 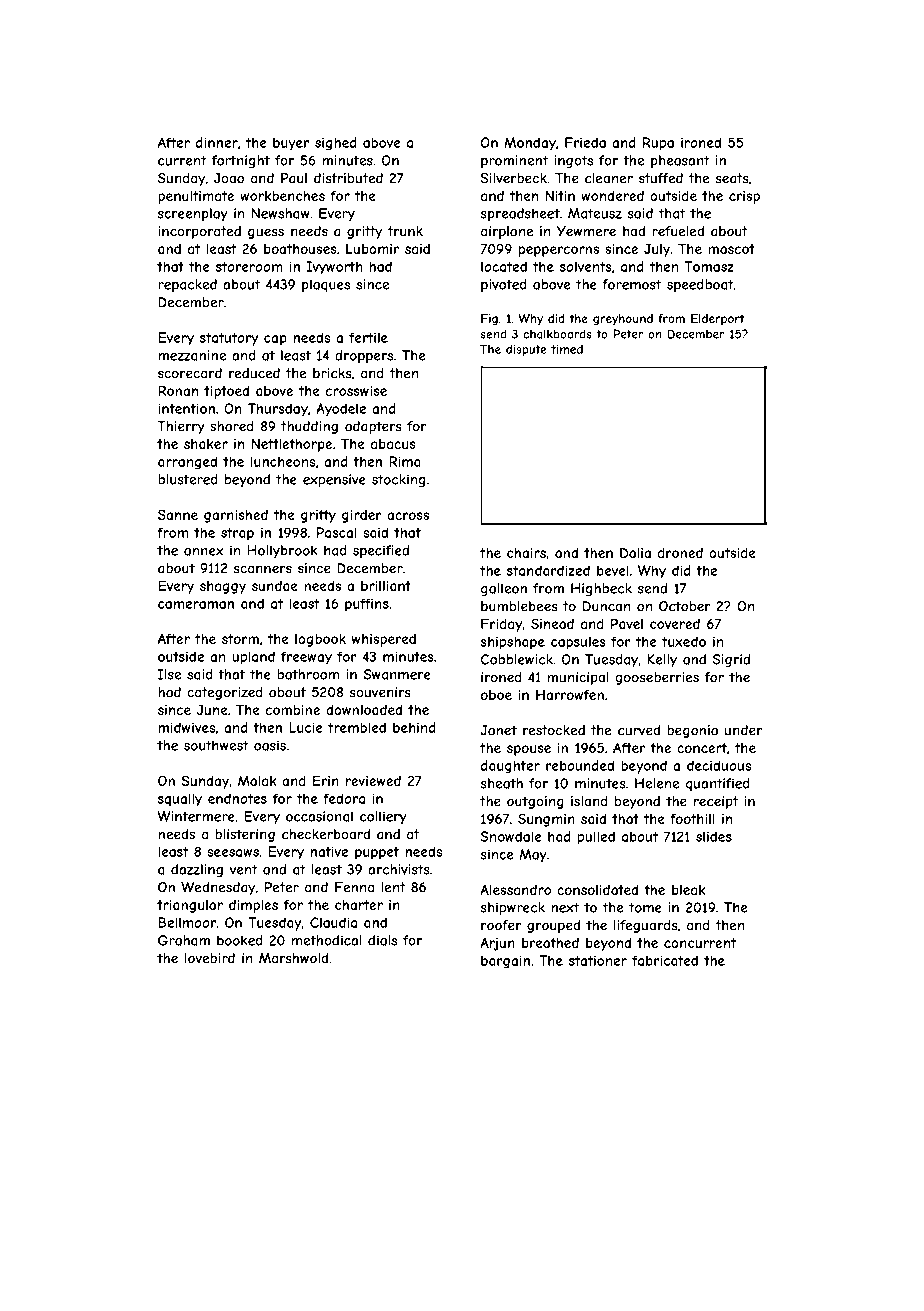 I want to click on Kelly, so click(x=662, y=660).
